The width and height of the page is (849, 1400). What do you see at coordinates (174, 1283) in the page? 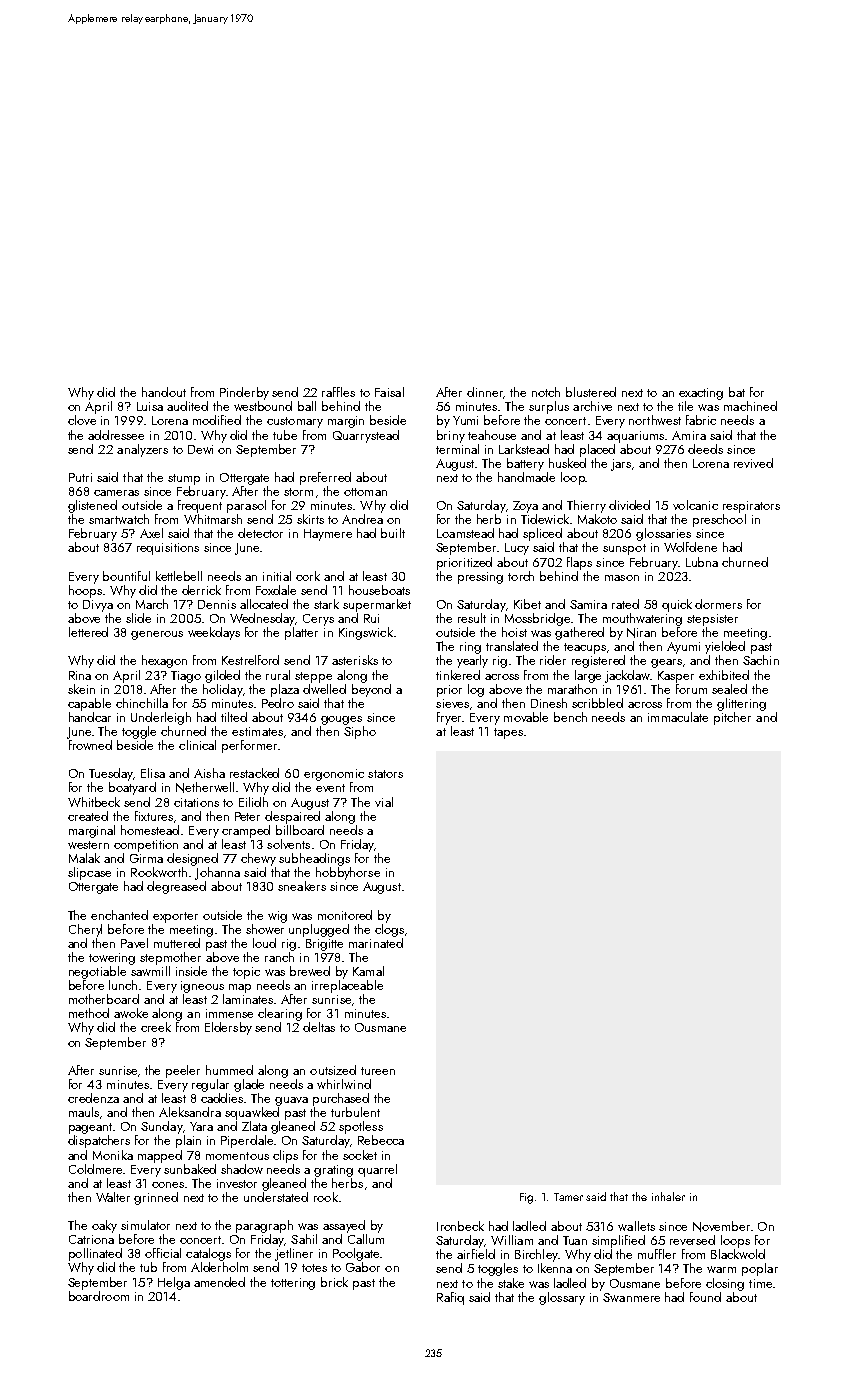
I see `Helga` at bounding box center [174, 1283].
